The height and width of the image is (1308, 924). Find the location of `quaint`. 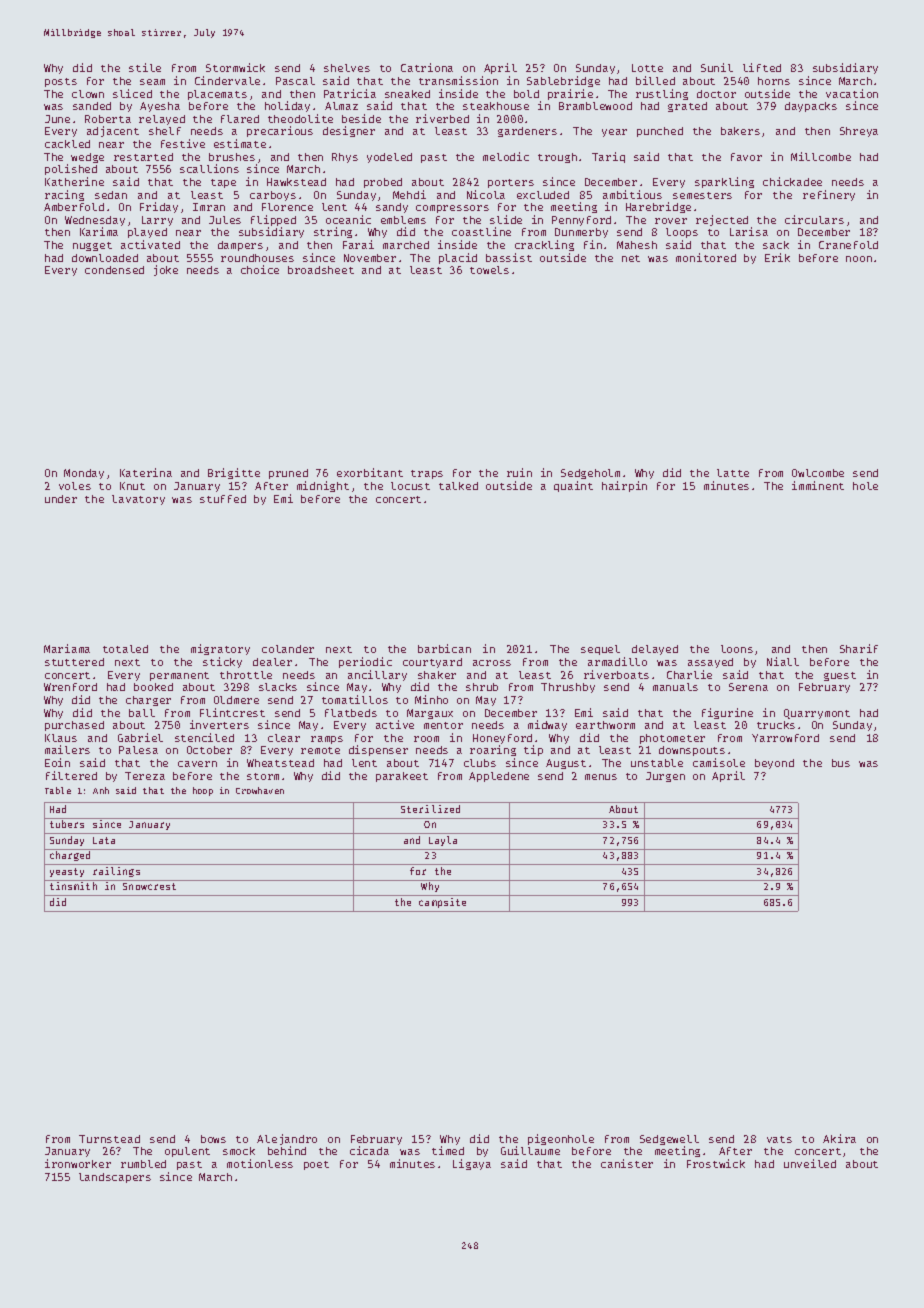

quaint is located at coordinates (573, 486).
